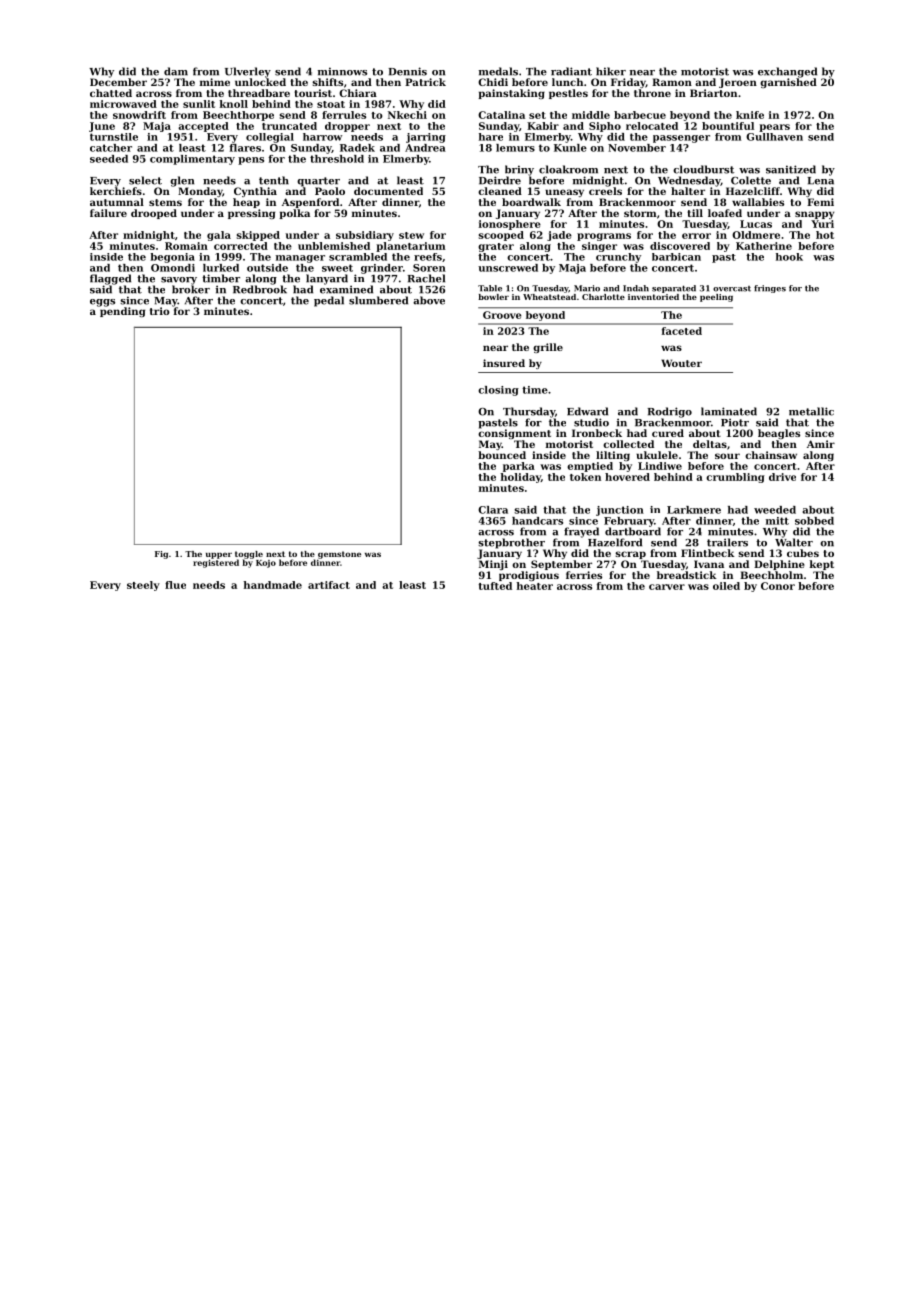  Describe the element at coordinates (388, 191) in the screenshot. I see `documented` at that location.
